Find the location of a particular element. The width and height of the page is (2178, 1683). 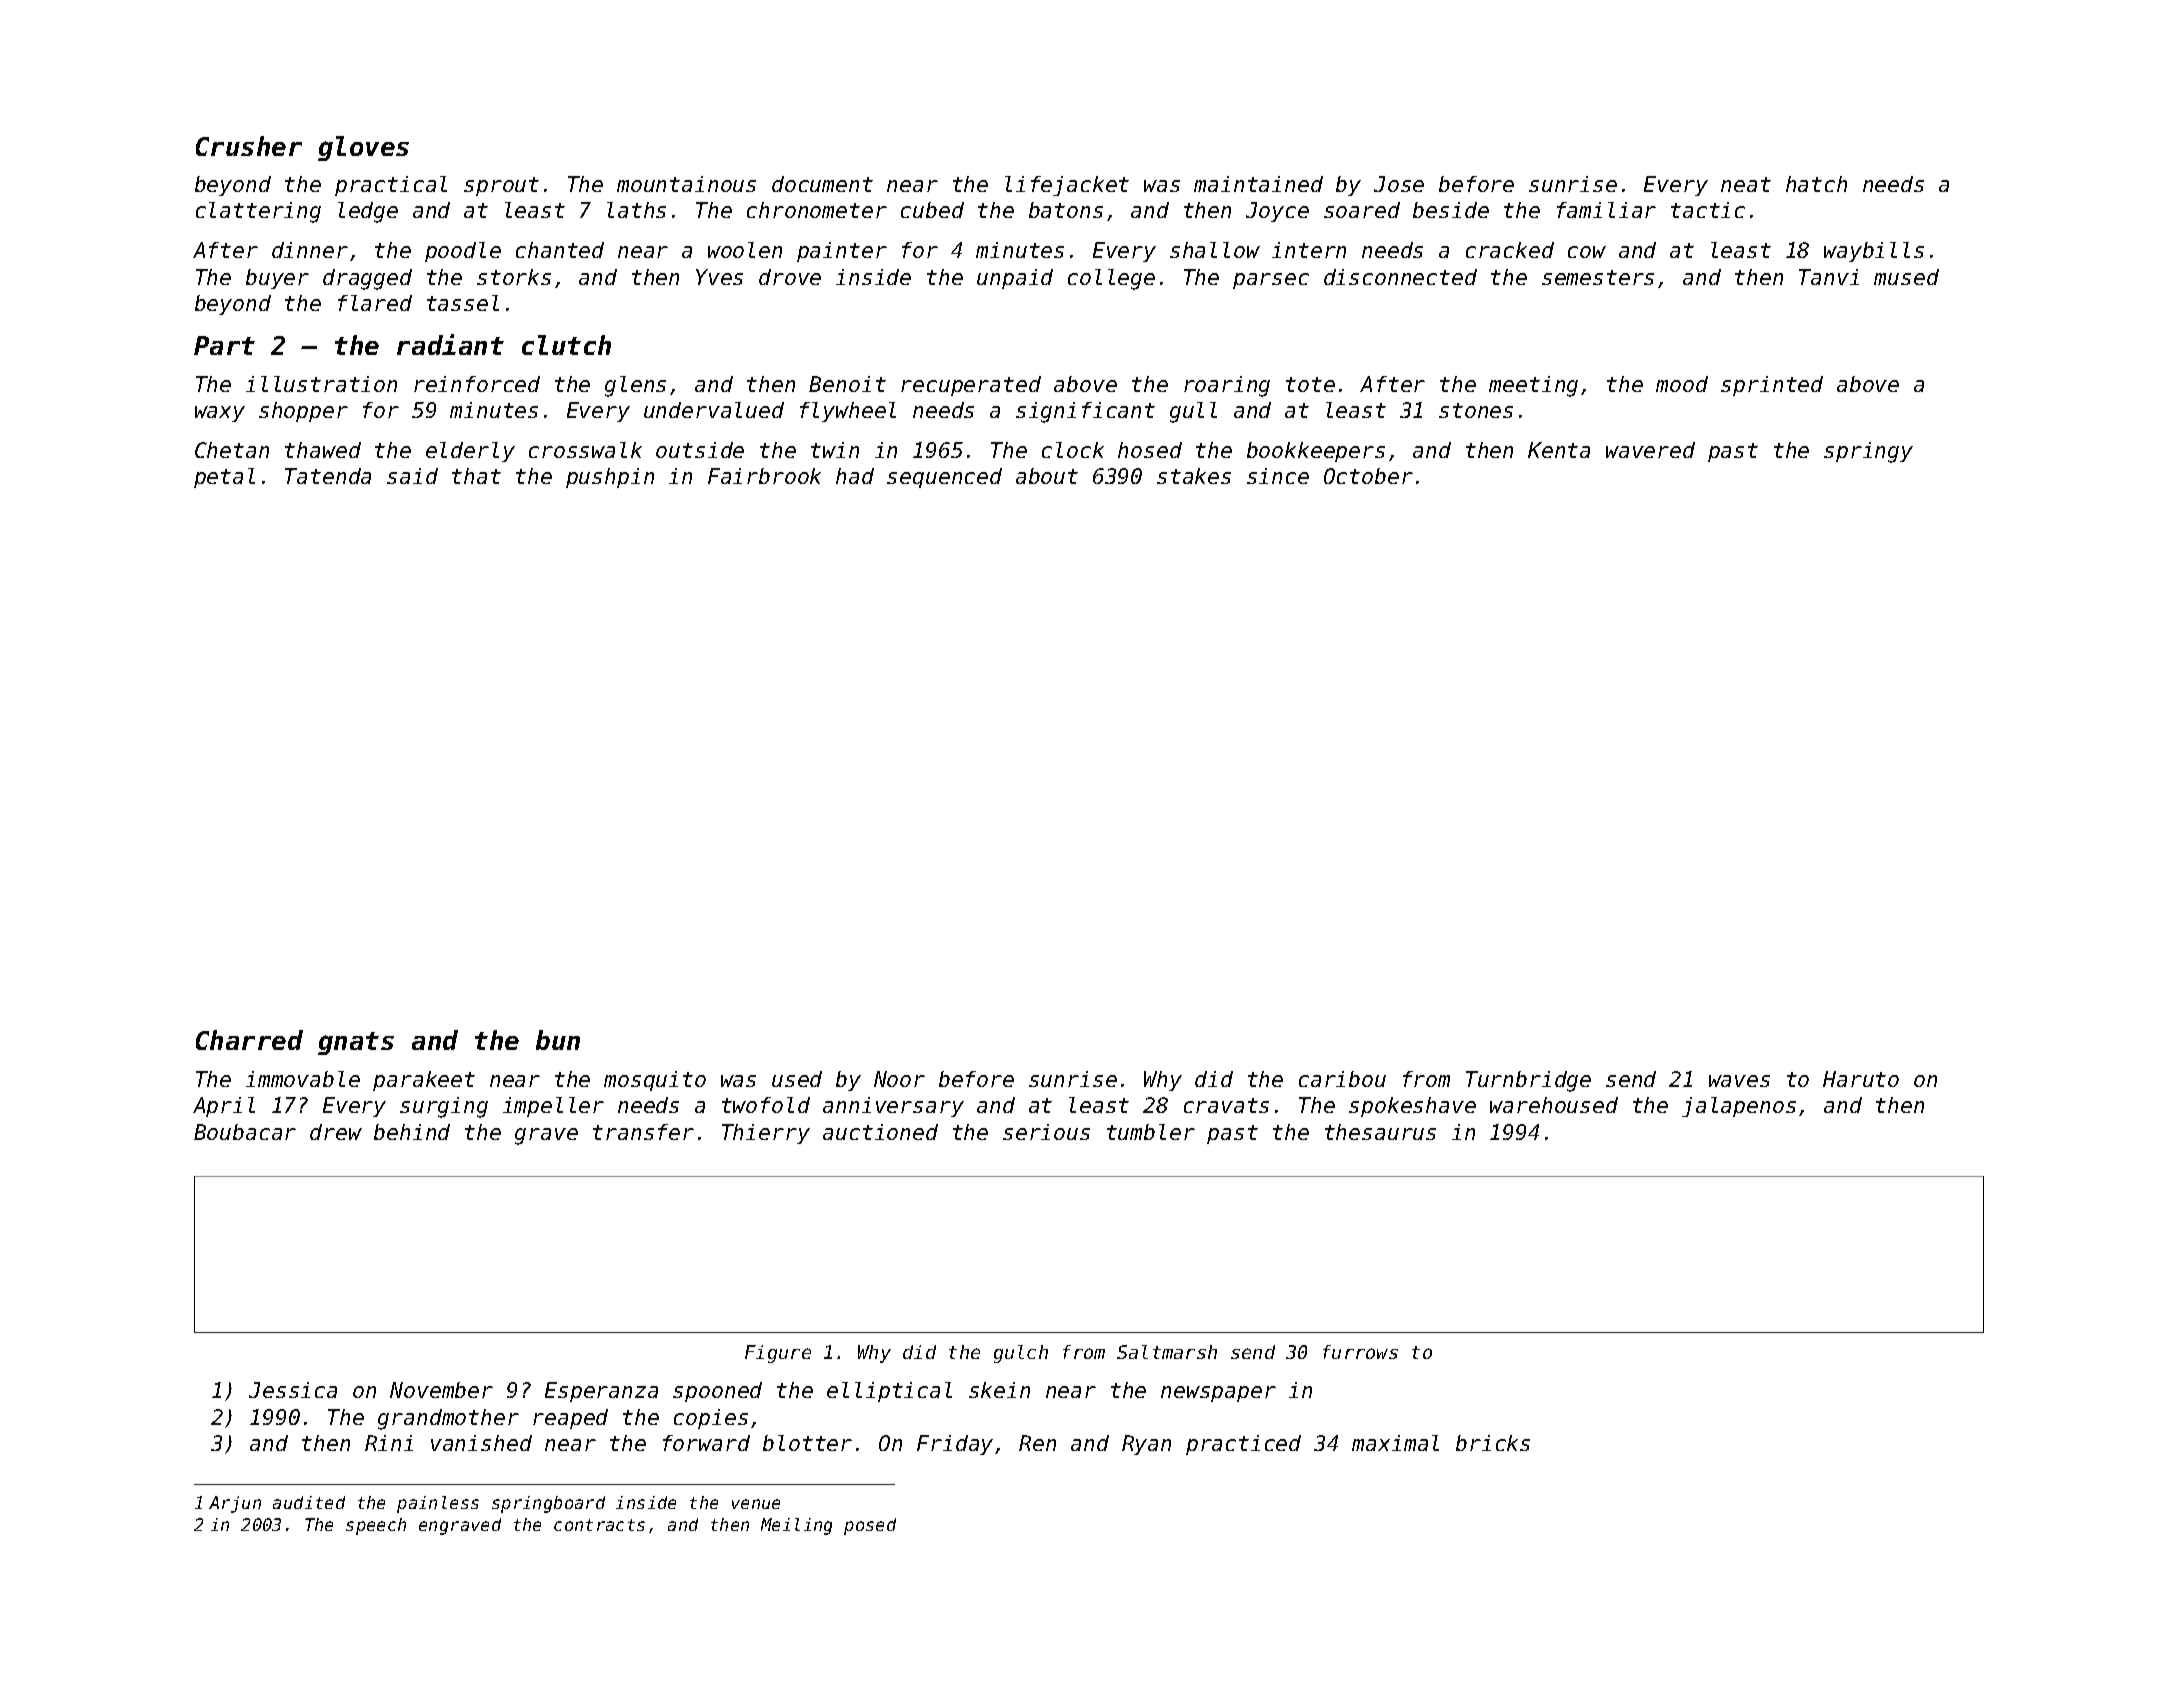

caribou is located at coordinates (1342, 1079).
